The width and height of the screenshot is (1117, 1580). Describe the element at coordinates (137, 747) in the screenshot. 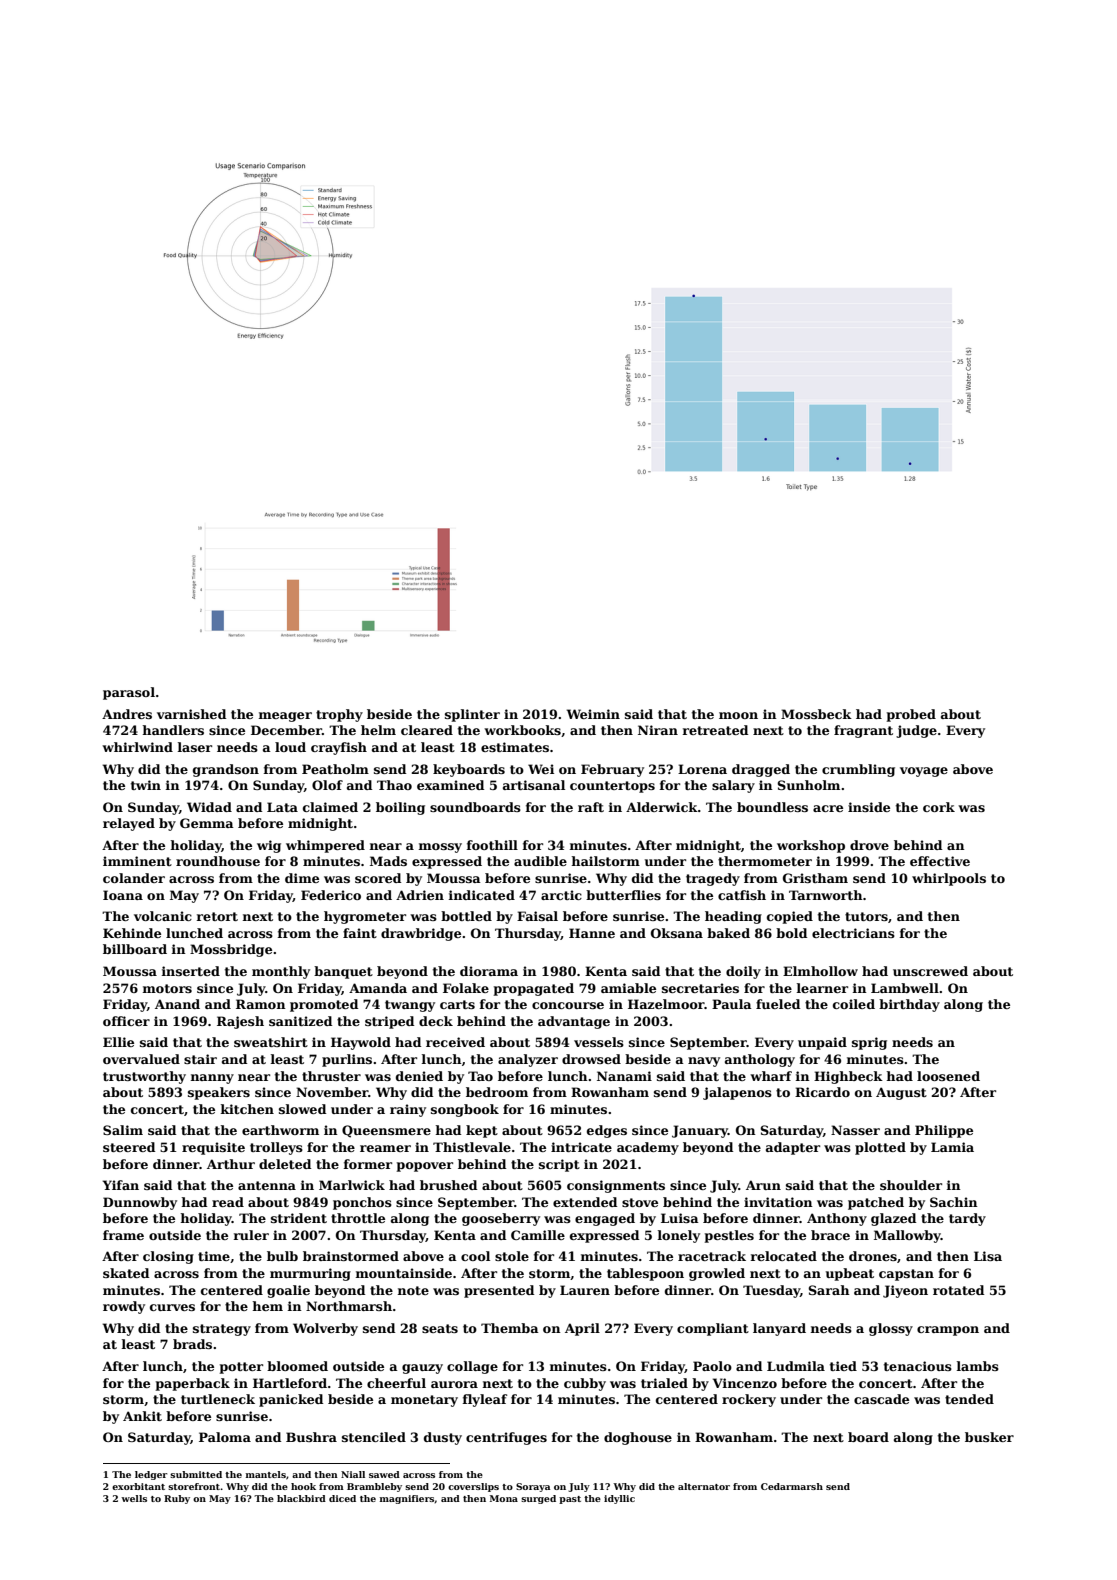

I see `whirlwind` at that location.
